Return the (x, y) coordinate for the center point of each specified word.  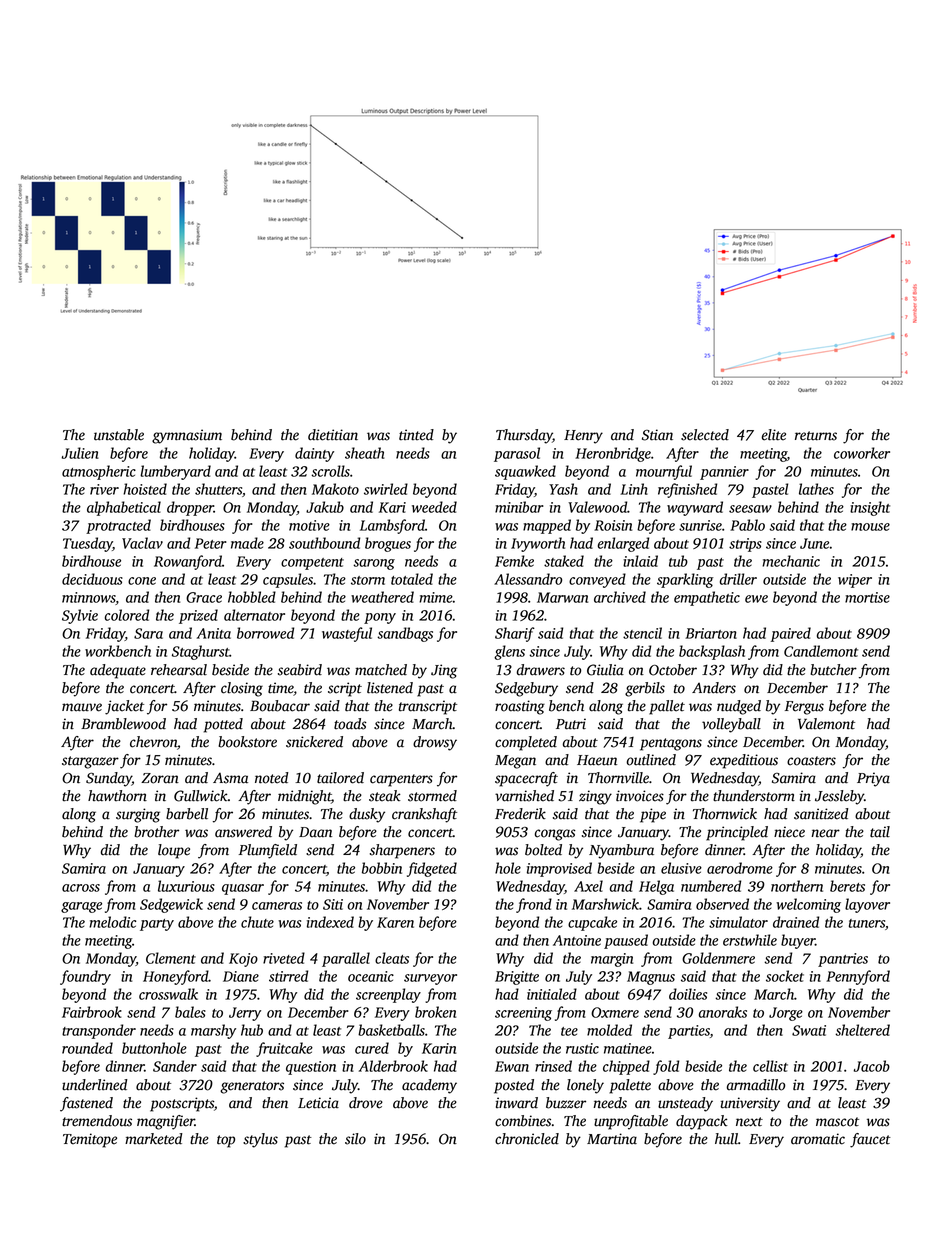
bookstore (247, 742)
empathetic (707, 598)
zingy (595, 797)
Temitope (90, 1140)
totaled (412, 579)
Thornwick (725, 814)
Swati (809, 1030)
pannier (724, 473)
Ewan (512, 1066)
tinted (416, 435)
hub (252, 1030)
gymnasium (187, 436)
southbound (324, 543)
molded (609, 1030)
